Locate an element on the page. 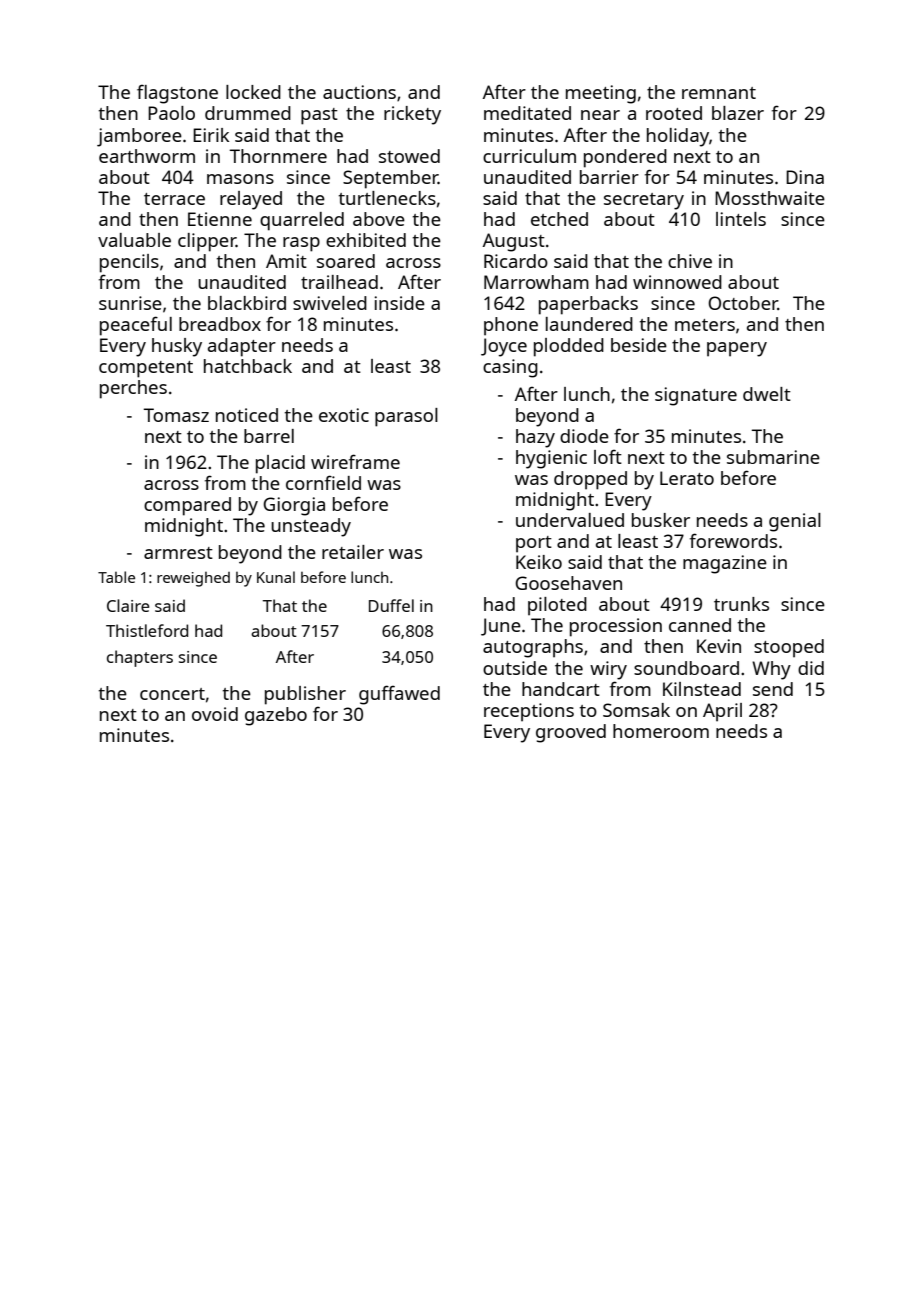 This document has width=924, height=1308. remnant is located at coordinates (719, 93).
